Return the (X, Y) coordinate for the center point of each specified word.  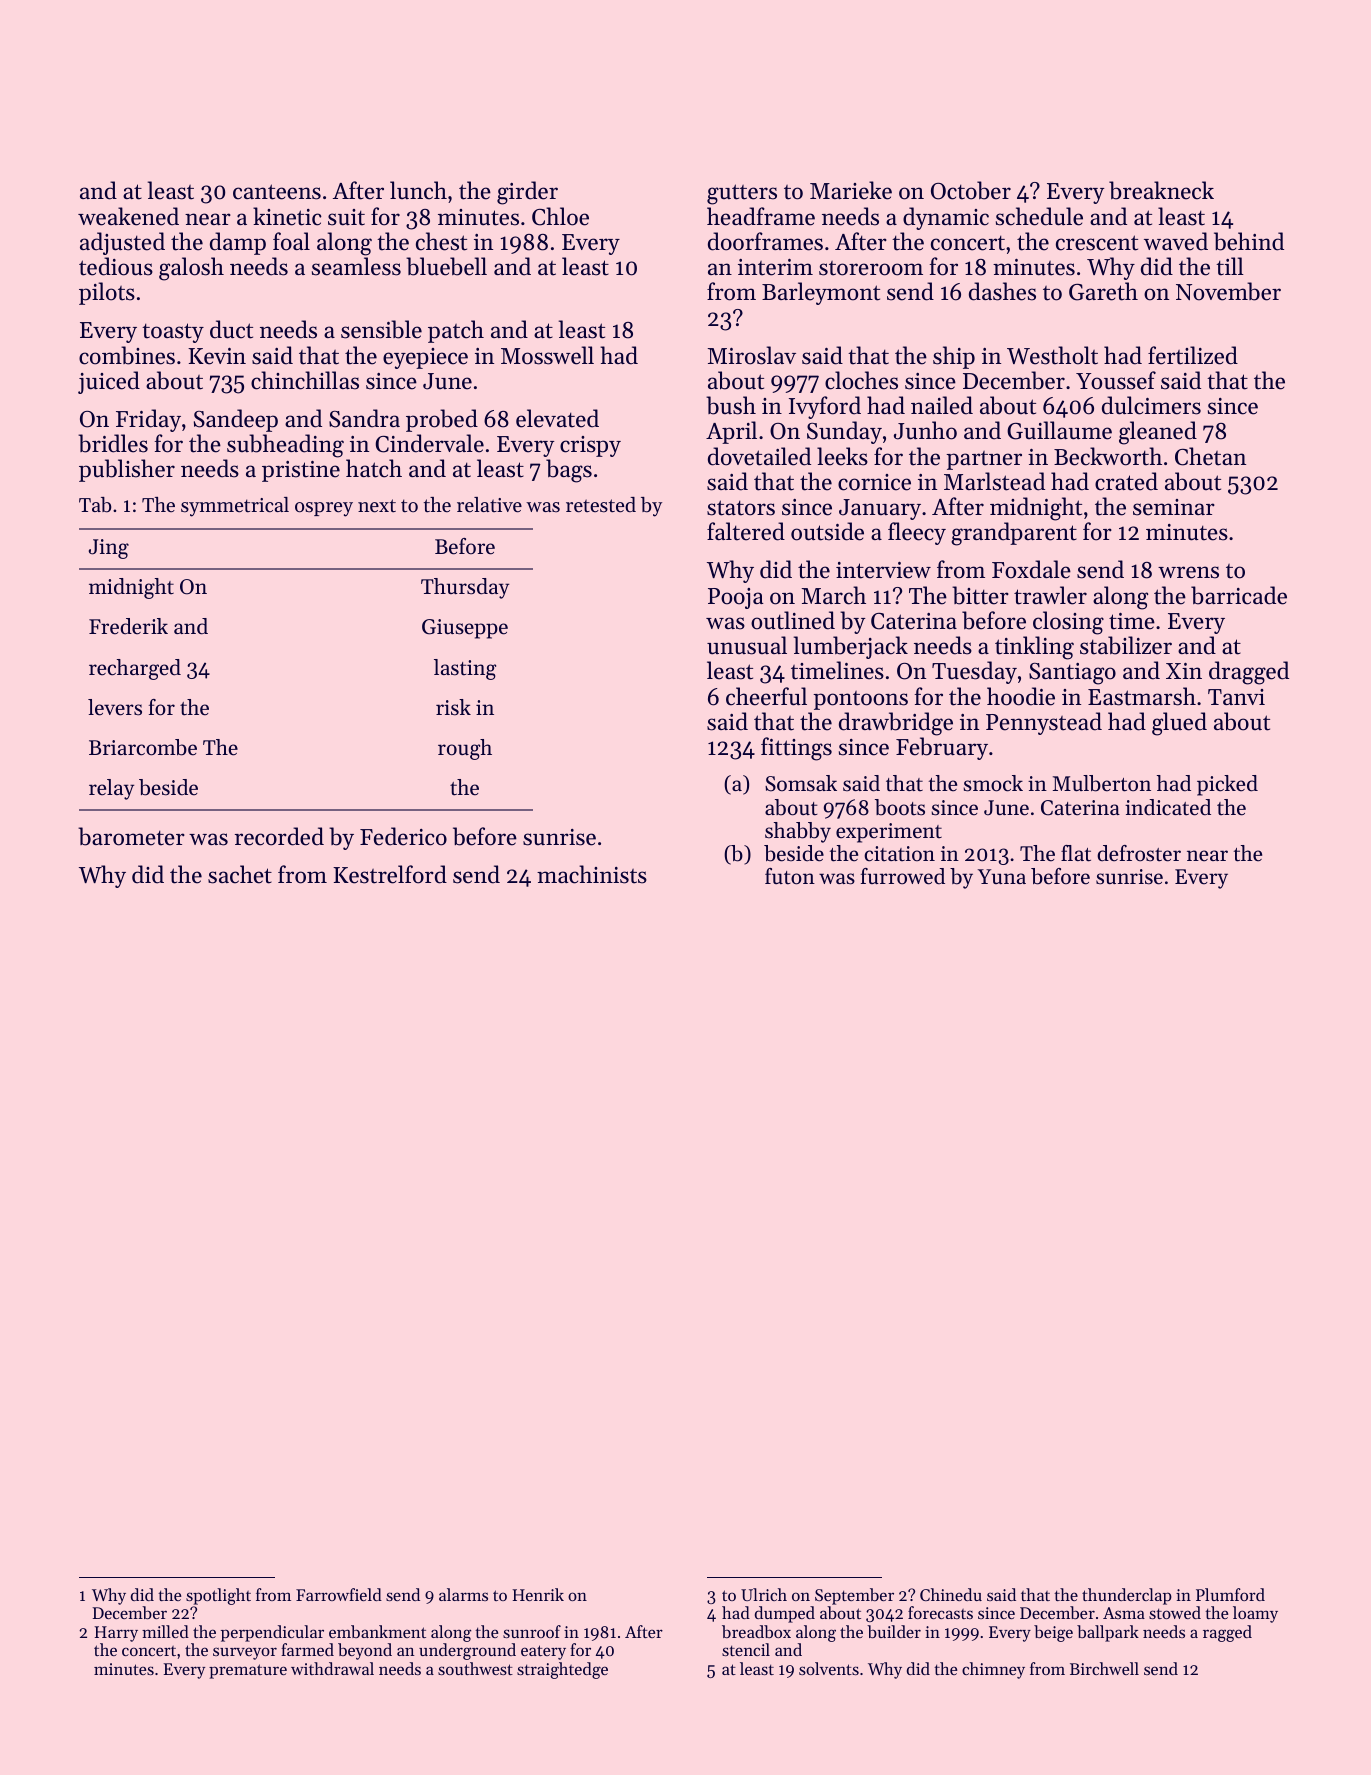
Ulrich (764, 1594)
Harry (116, 1634)
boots (900, 807)
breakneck (1161, 190)
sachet (240, 874)
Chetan (1210, 456)
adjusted (122, 243)
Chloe (560, 216)
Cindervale (430, 443)
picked (1227, 785)
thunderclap (1127, 1596)
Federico (403, 836)
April (731, 432)
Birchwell (1104, 1668)
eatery (543, 1652)
